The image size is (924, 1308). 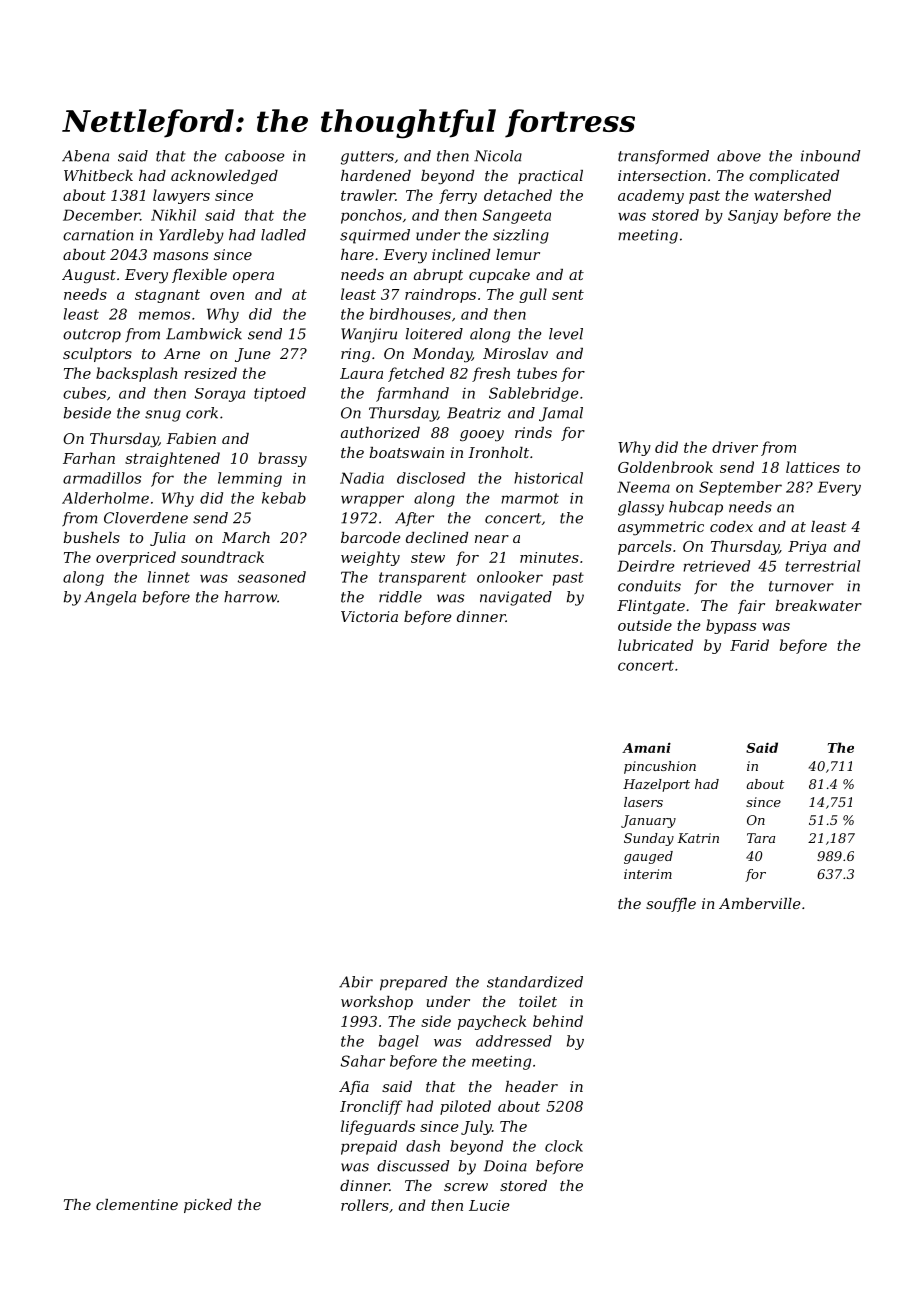 What do you see at coordinates (792, 195) in the screenshot?
I see `watershed` at bounding box center [792, 195].
